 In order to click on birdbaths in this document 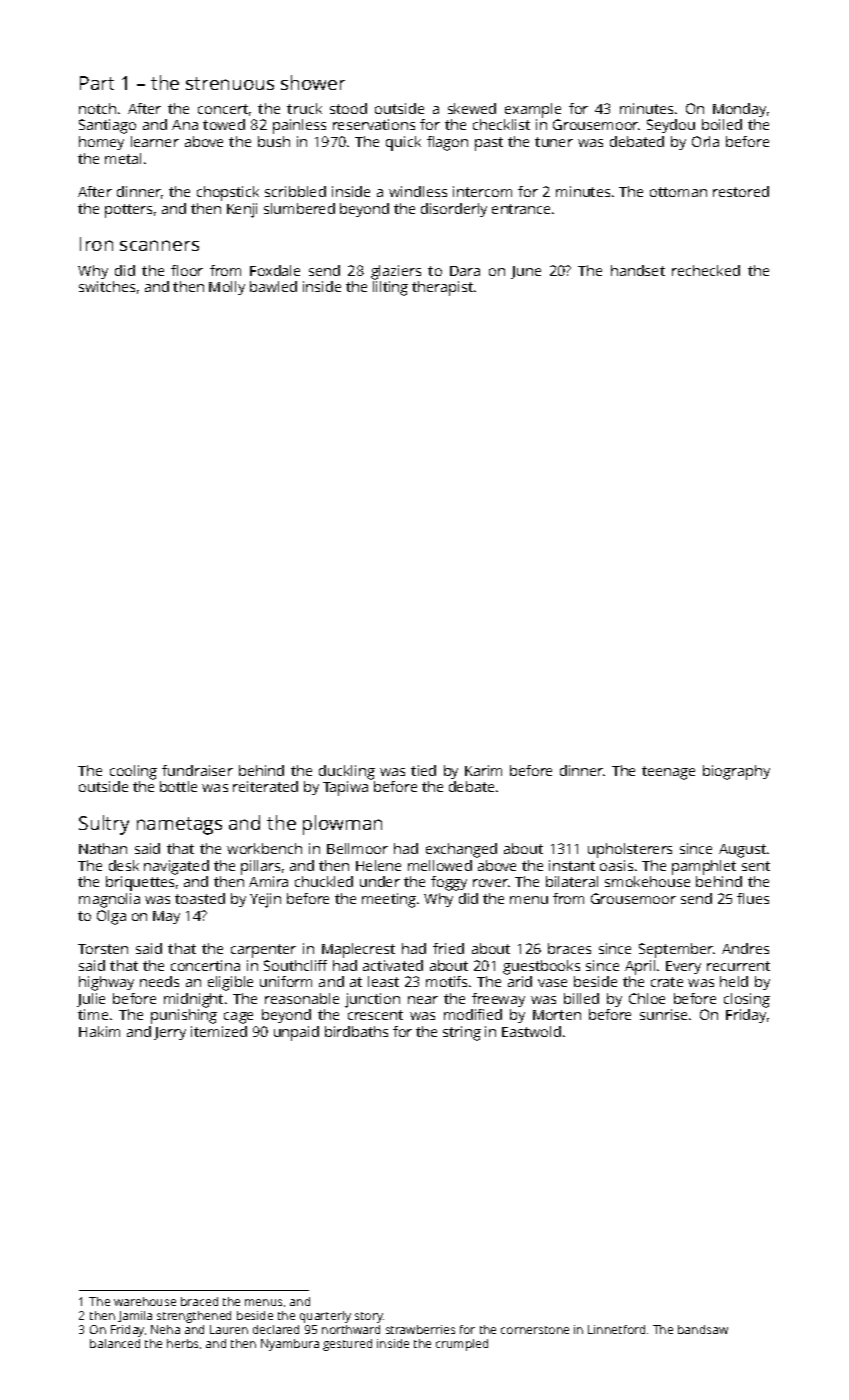, I will do `click(356, 1031)`.
